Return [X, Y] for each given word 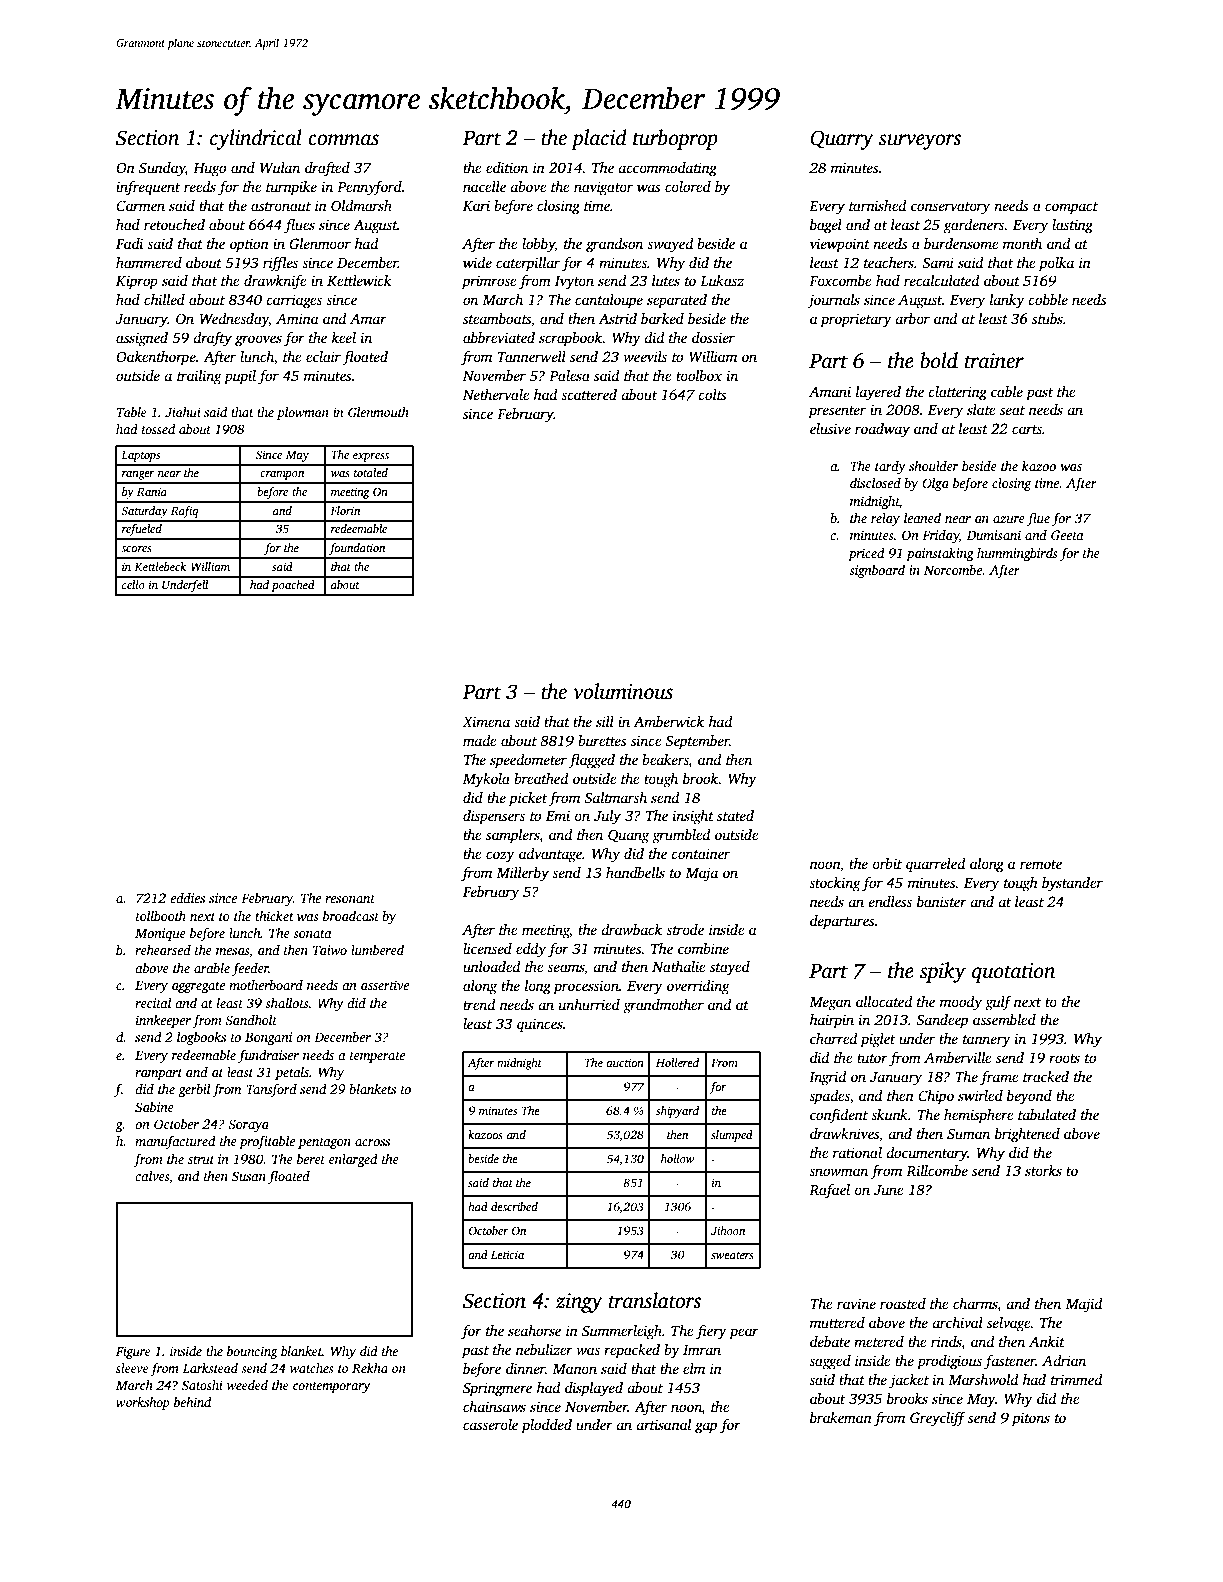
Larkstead [210, 1368]
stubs [1047, 318]
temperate [377, 1057]
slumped [732, 1136]
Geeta [1067, 535]
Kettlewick [359, 280]
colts [712, 394]
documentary [927, 1154]
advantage [550, 855]
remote [1041, 864]
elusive [830, 428]
